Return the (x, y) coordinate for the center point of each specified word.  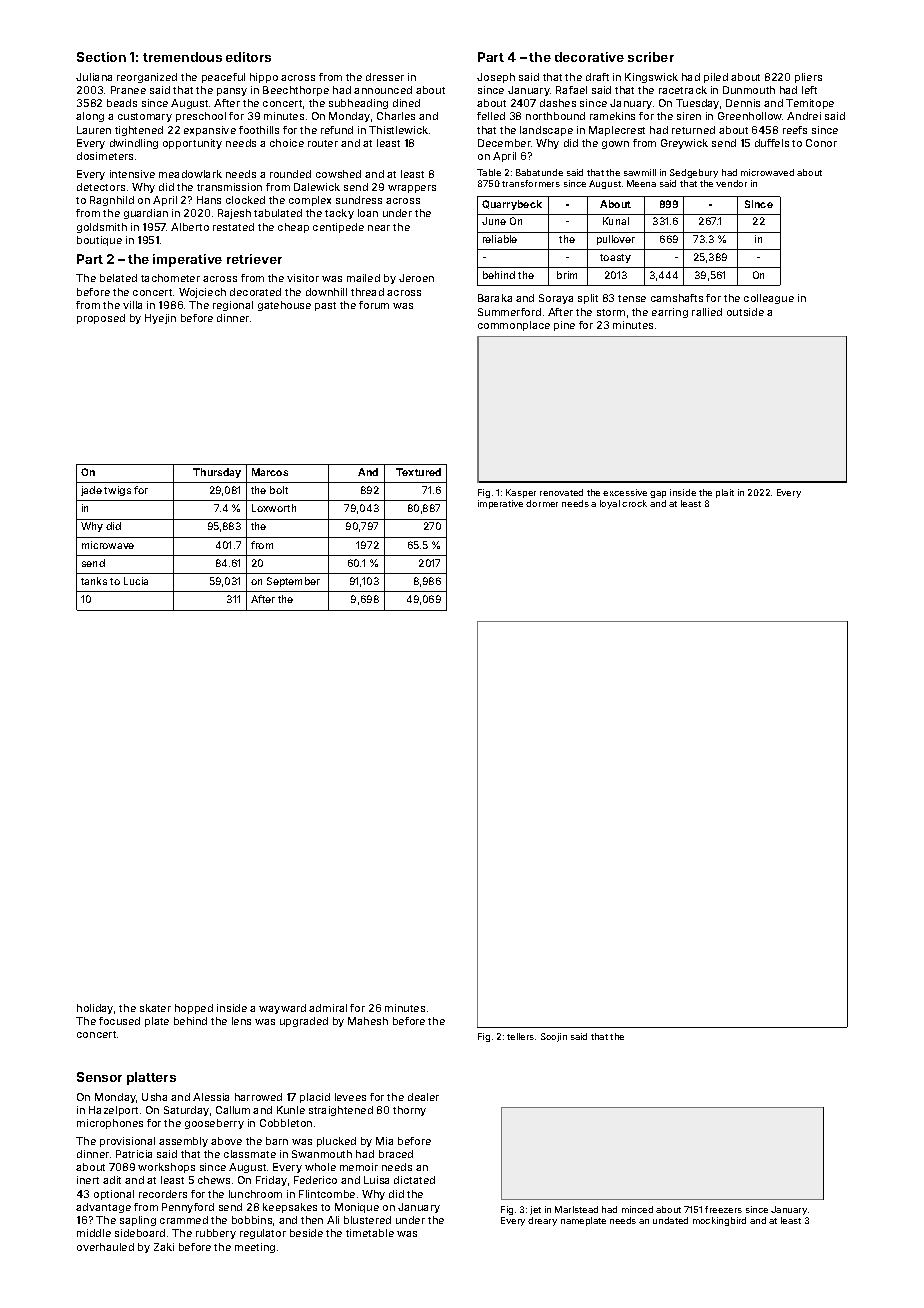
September (293, 582)
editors (248, 57)
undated (670, 1220)
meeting (255, 1248)
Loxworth (274, 508)
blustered (367, 1220)
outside (745, 312)
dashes (558, 103)
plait (725, 493)
